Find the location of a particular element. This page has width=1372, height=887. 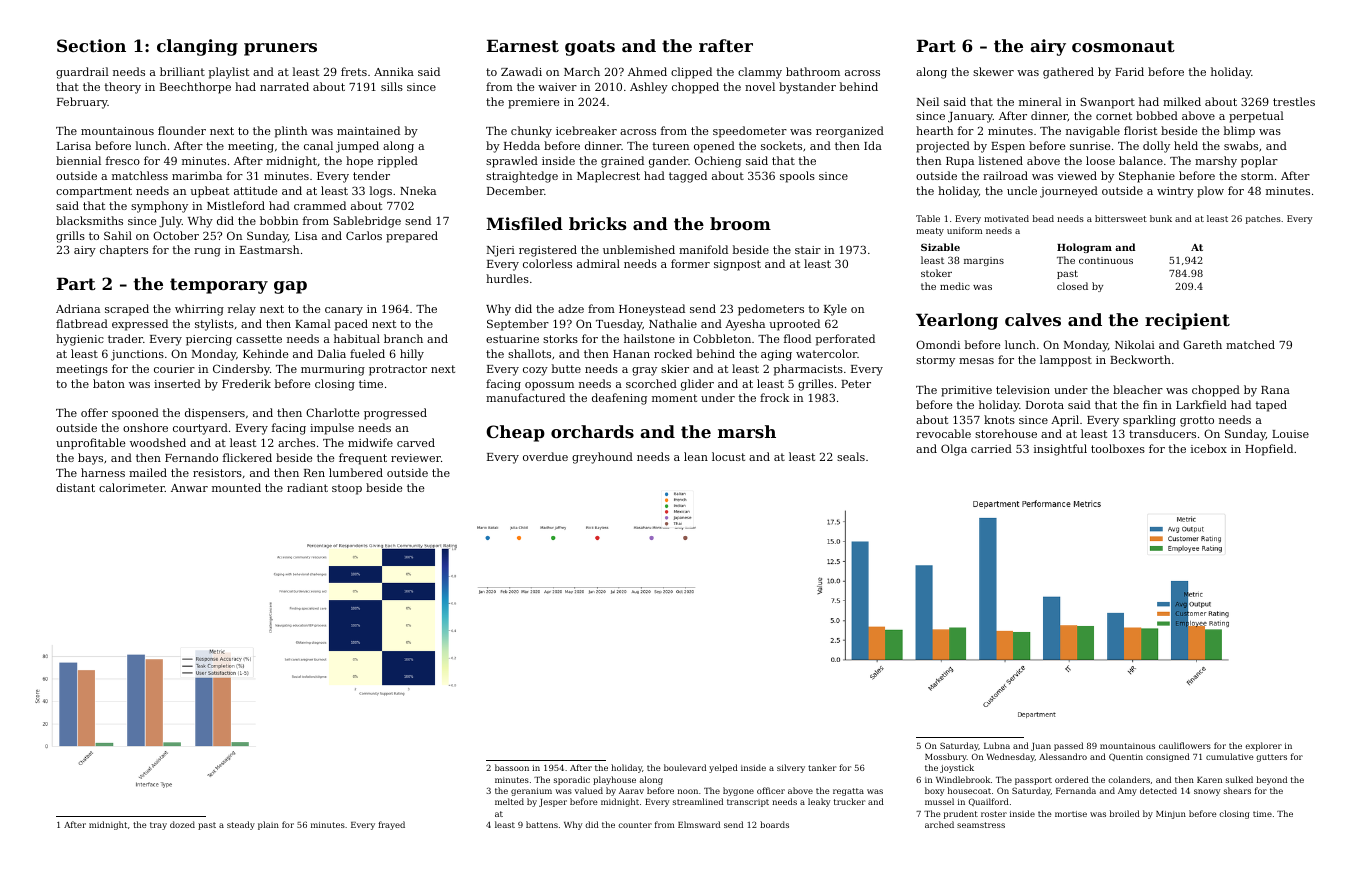

scraped is located at coordinates (127, 310).
